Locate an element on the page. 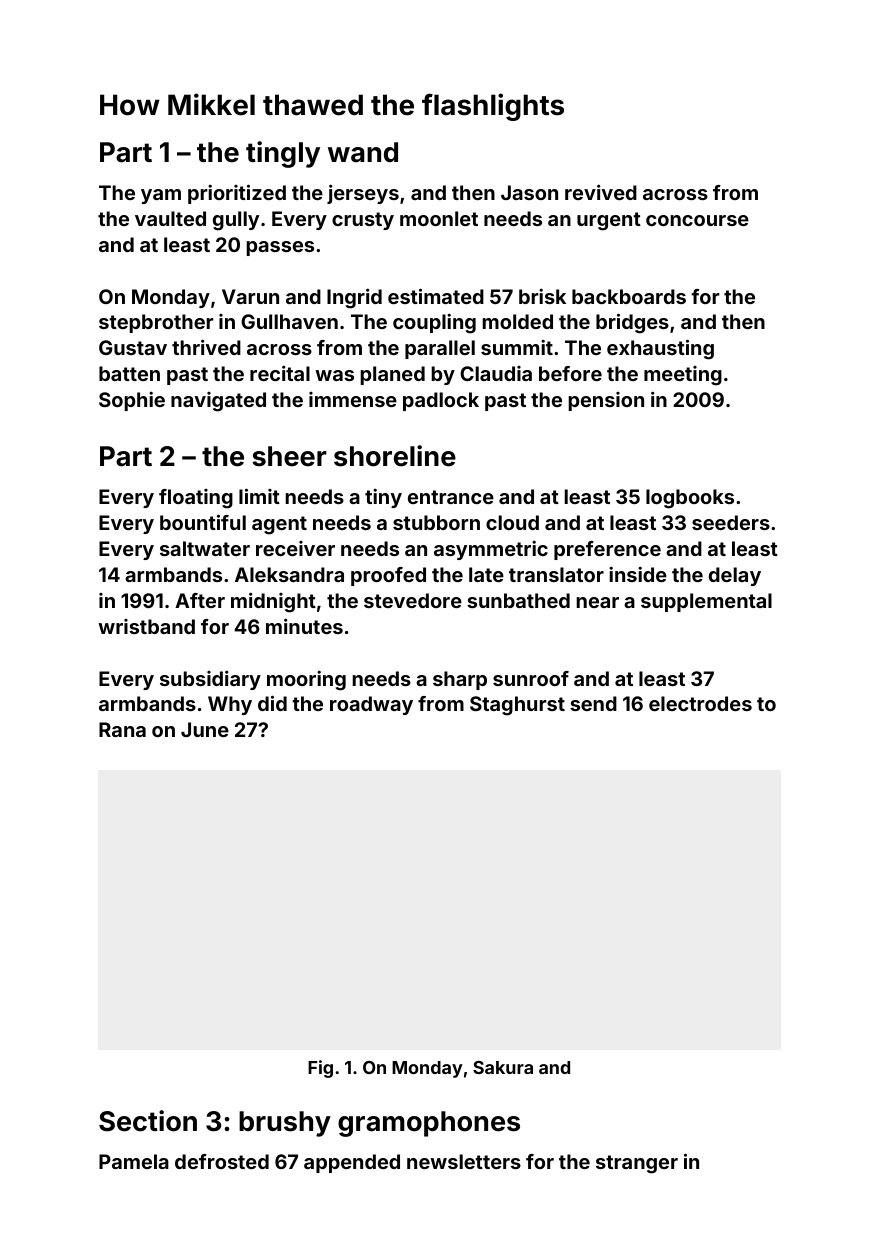 Image resolution: width=879 pixels, height=1248 pixels. moonlet is located at coordinates (439, 218).
